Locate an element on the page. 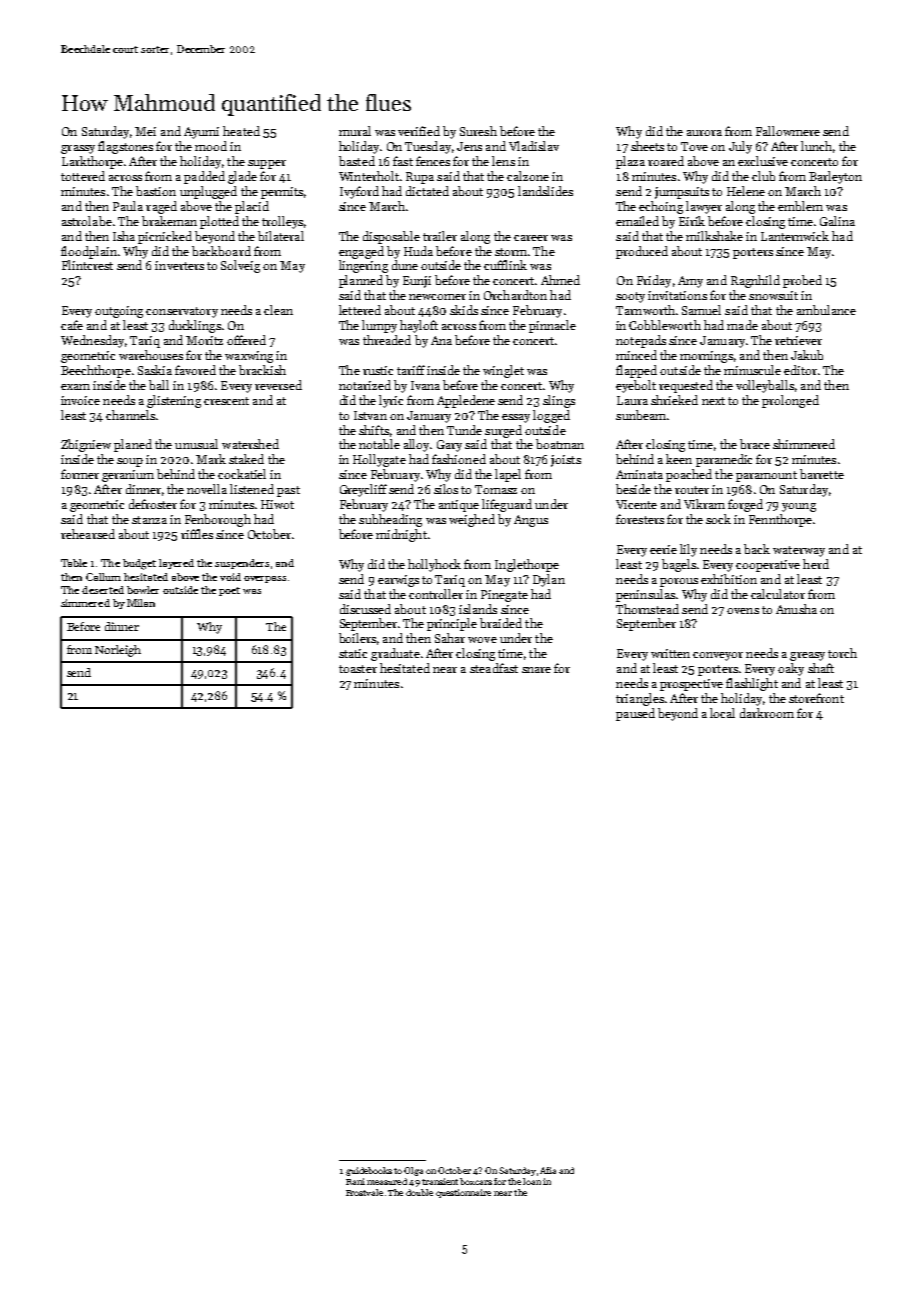 The image size is (924, 1308). darkroom is located at coordinates (767, 713).
